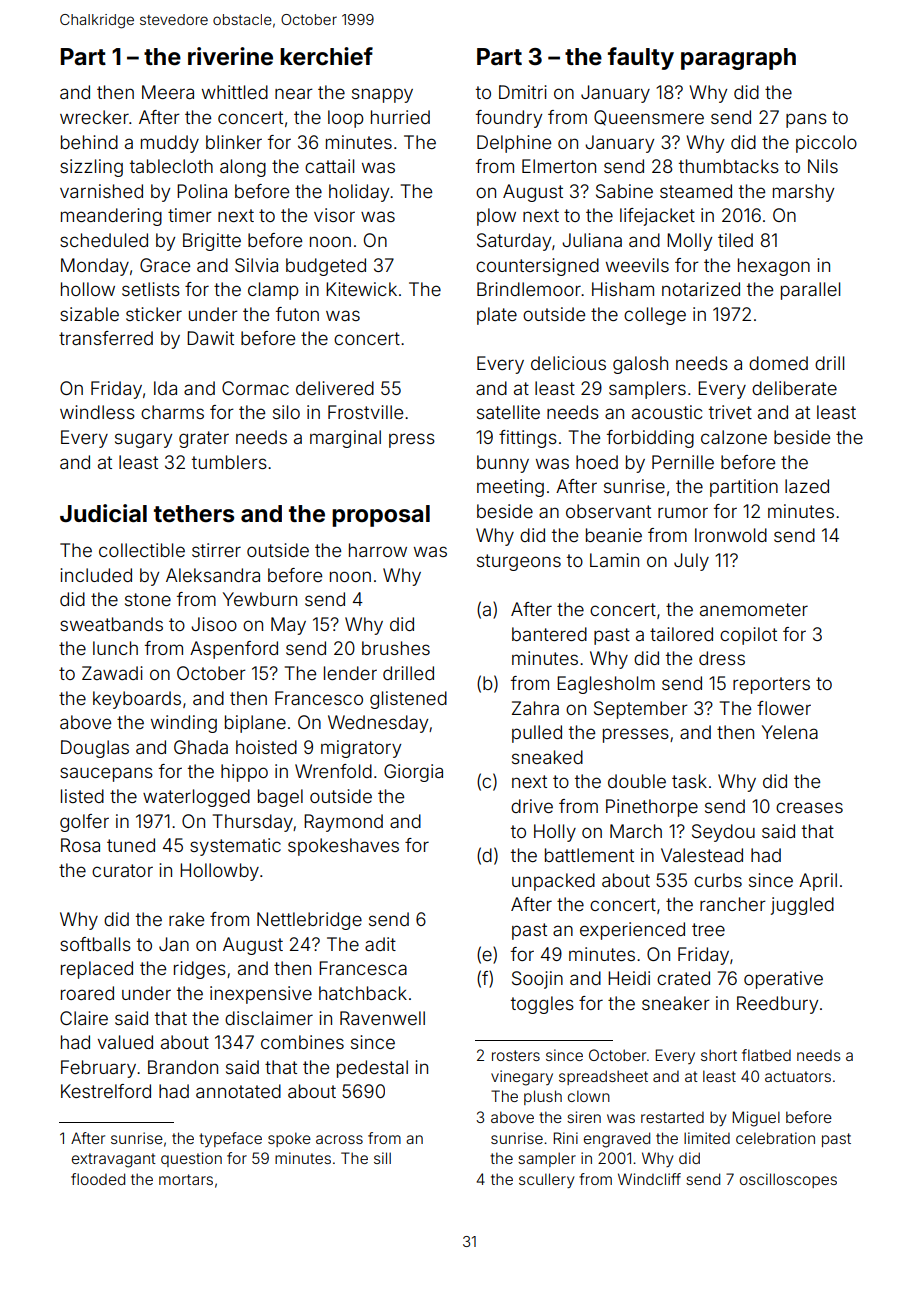 The height and width of the image is (1308, 924). I want to click on glistened, so click(408, 700).
